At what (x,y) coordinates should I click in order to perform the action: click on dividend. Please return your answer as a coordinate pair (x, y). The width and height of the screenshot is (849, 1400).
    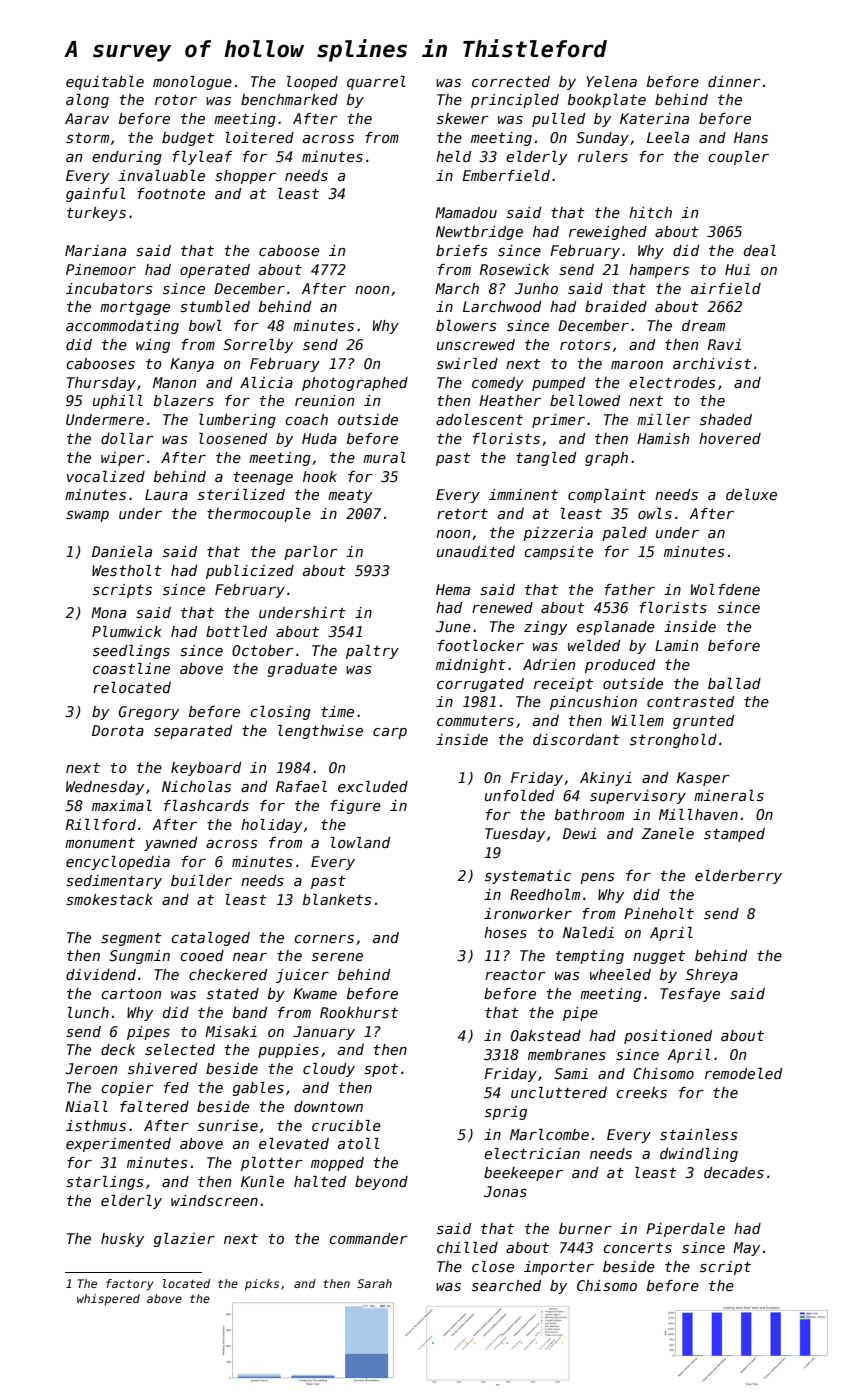
    Looking at the image, I should click on (101, 974).
